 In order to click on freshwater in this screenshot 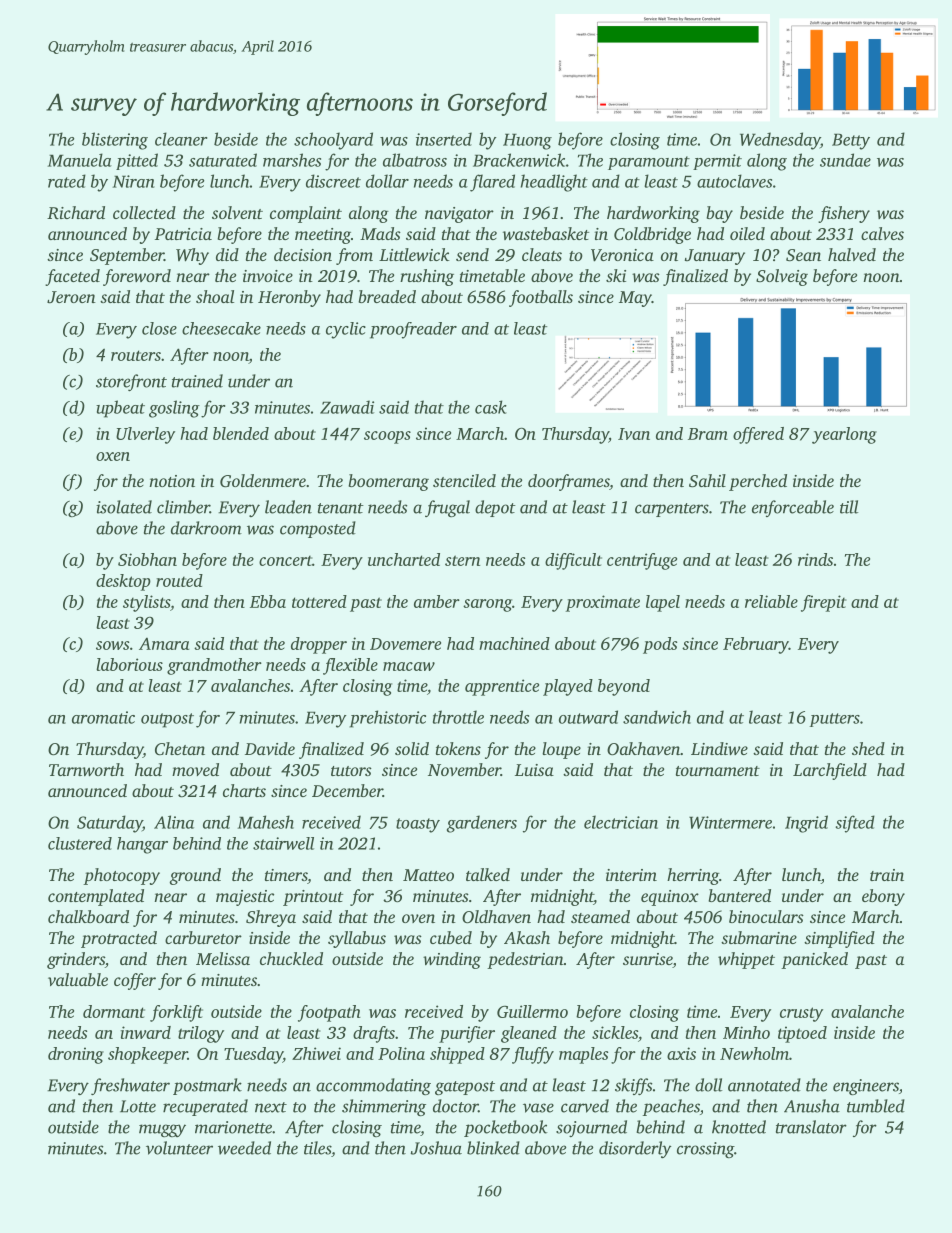, I will do `click(130, 1086)`.
